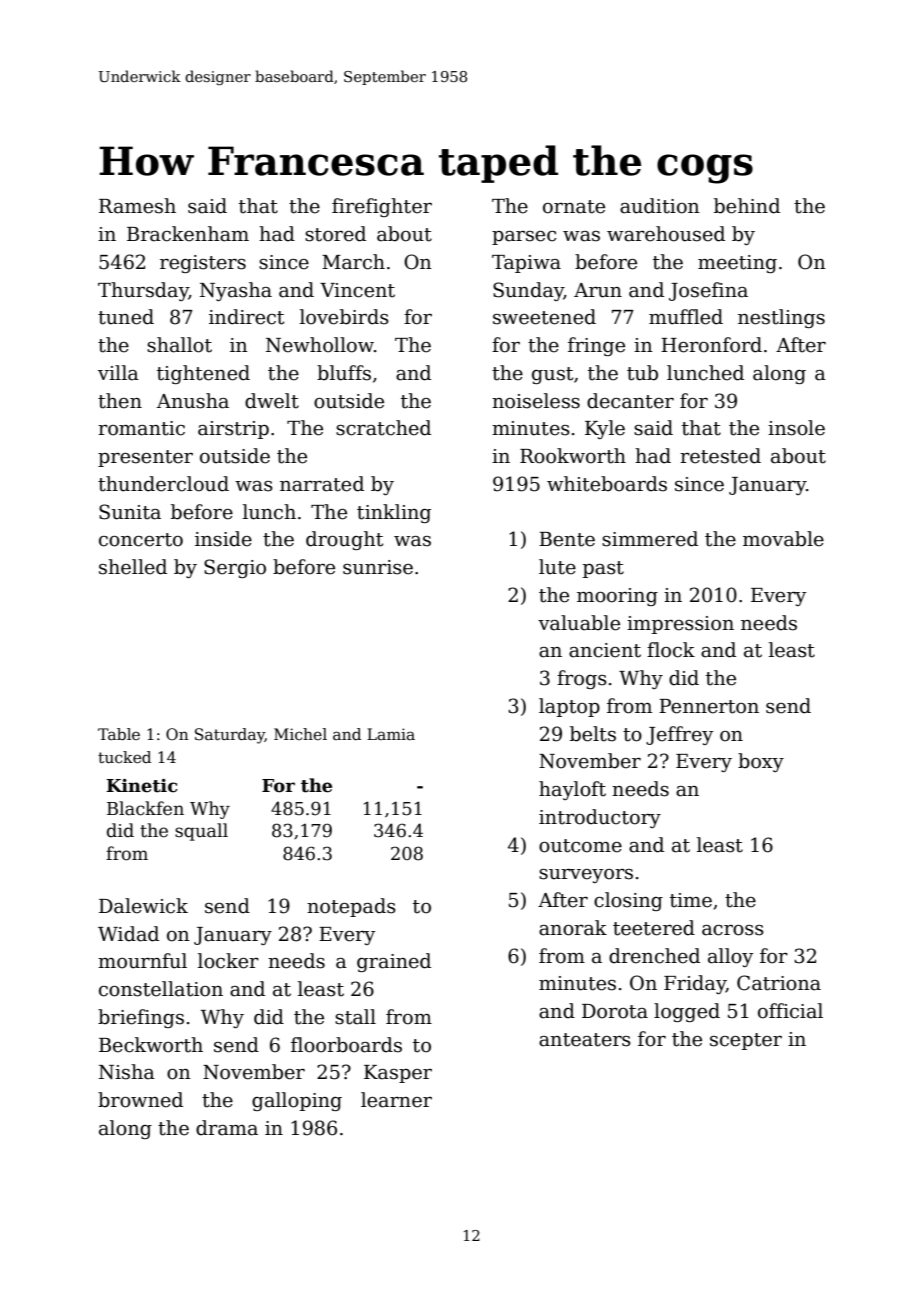 The height and width of the image is (1311, 924). I want to click on shelled, so click(133, 567).
